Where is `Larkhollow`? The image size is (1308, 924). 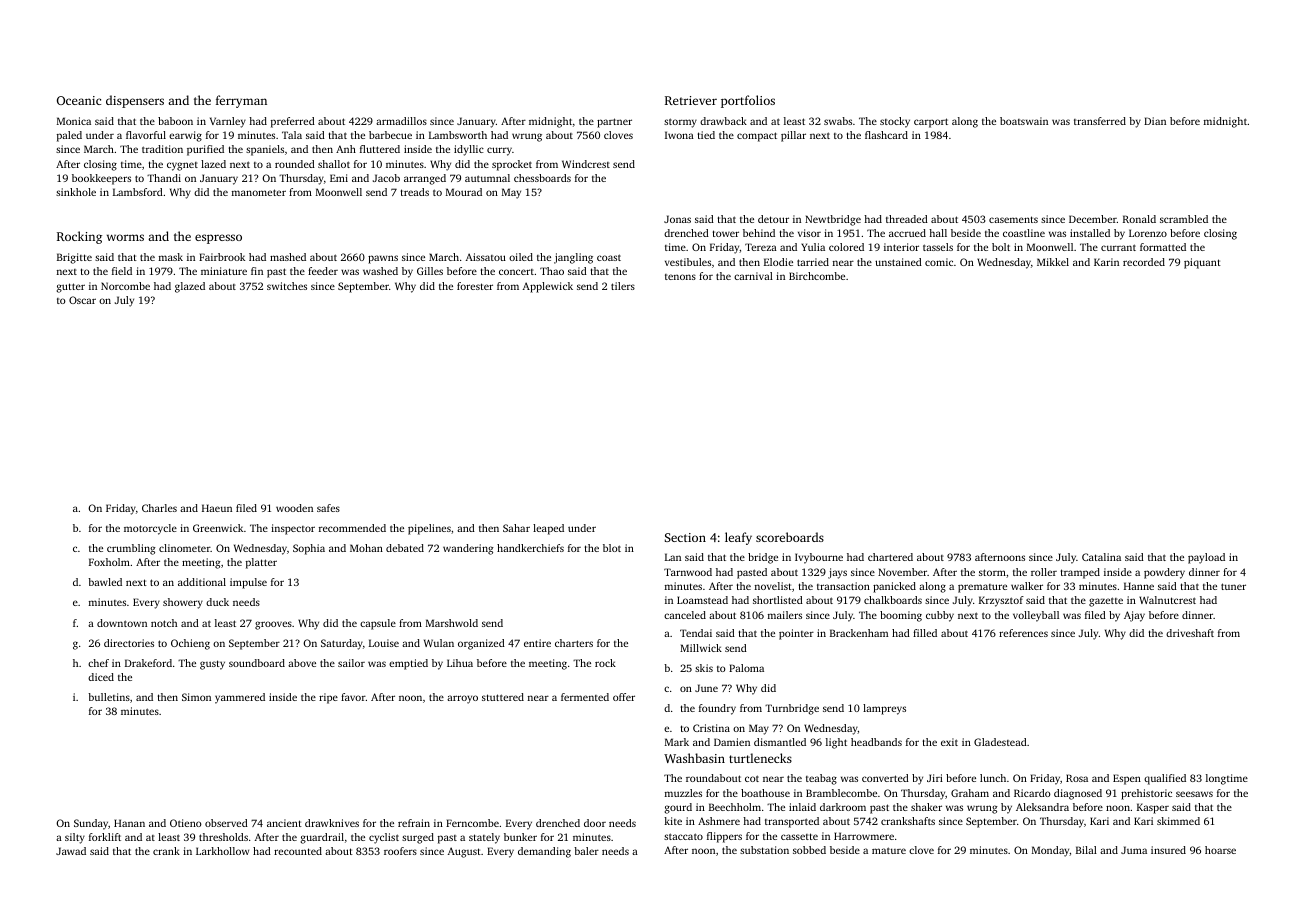 Larkhollow is located at coordinates (222, 851).
